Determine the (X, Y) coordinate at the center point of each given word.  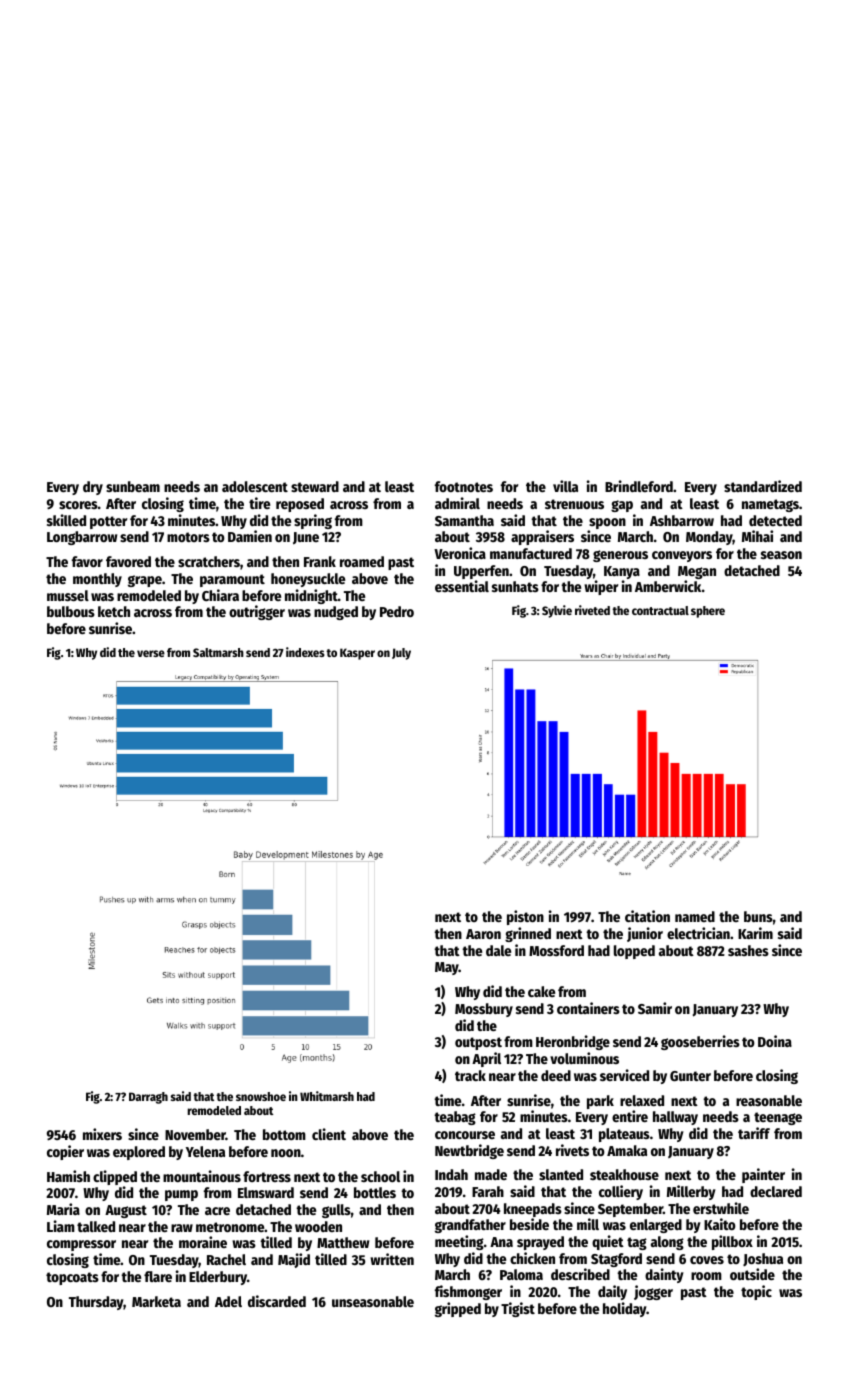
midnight (311, 596)
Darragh (148, 1098)
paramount (232, 580)
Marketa (156, 1301)
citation (647, 916)
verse (151, 653)
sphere (708, 612)
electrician (698, 933)
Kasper (357, 654)
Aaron (483, 934)
